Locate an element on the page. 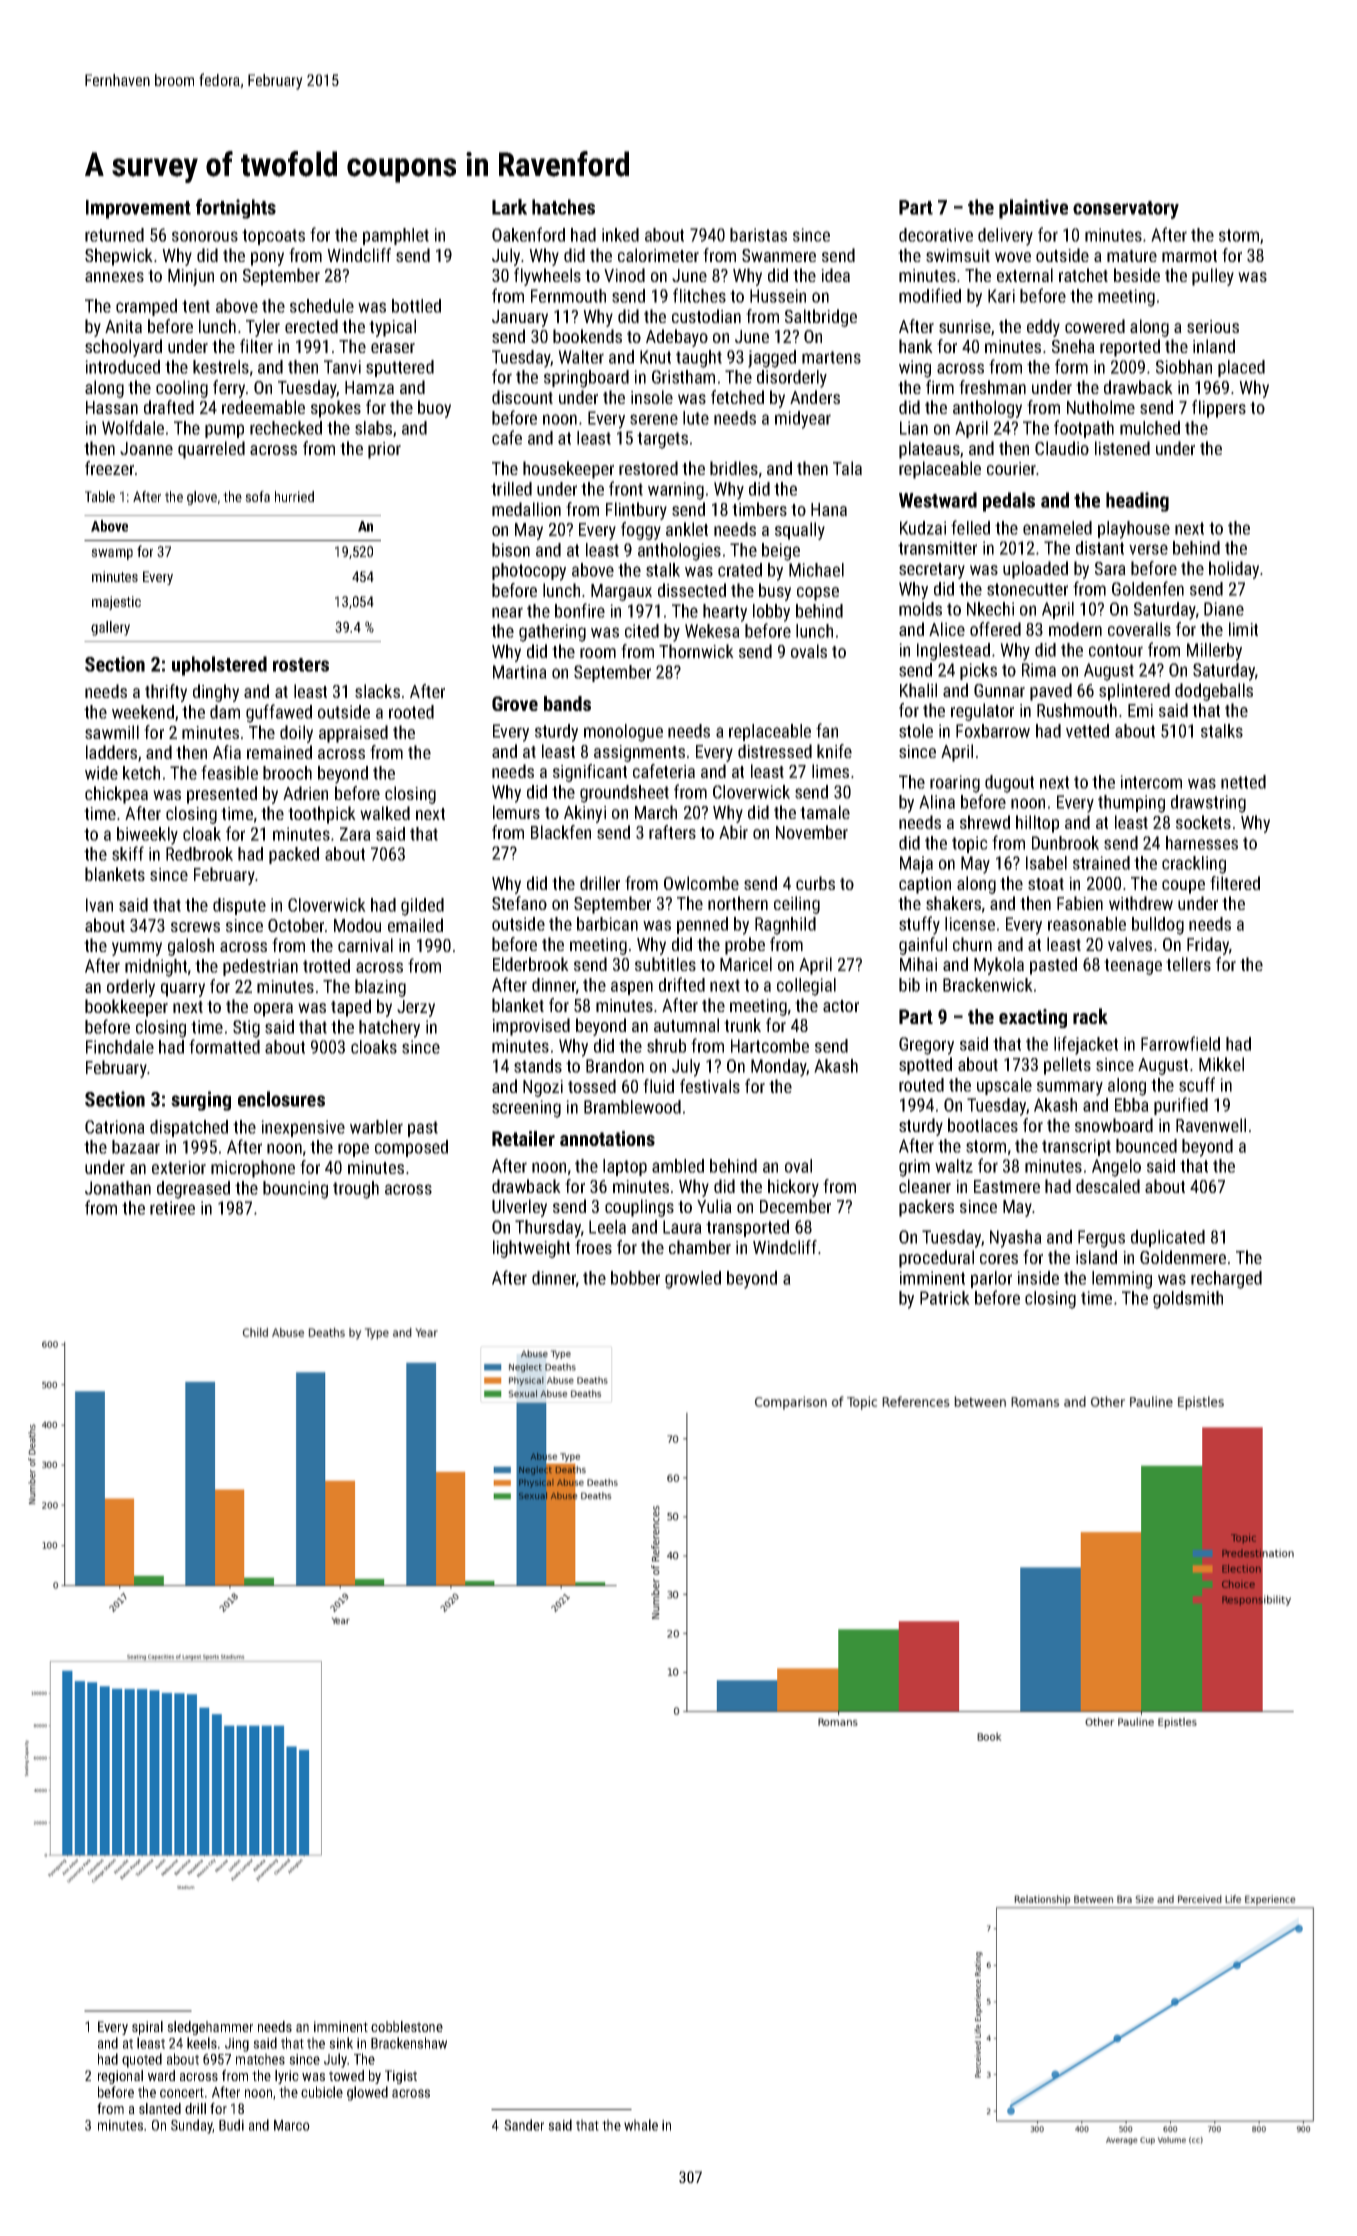 Image resolution: width=1357 pixels, height=2236 pixels. goldsmith is located at coordinates (1188, 1300).
